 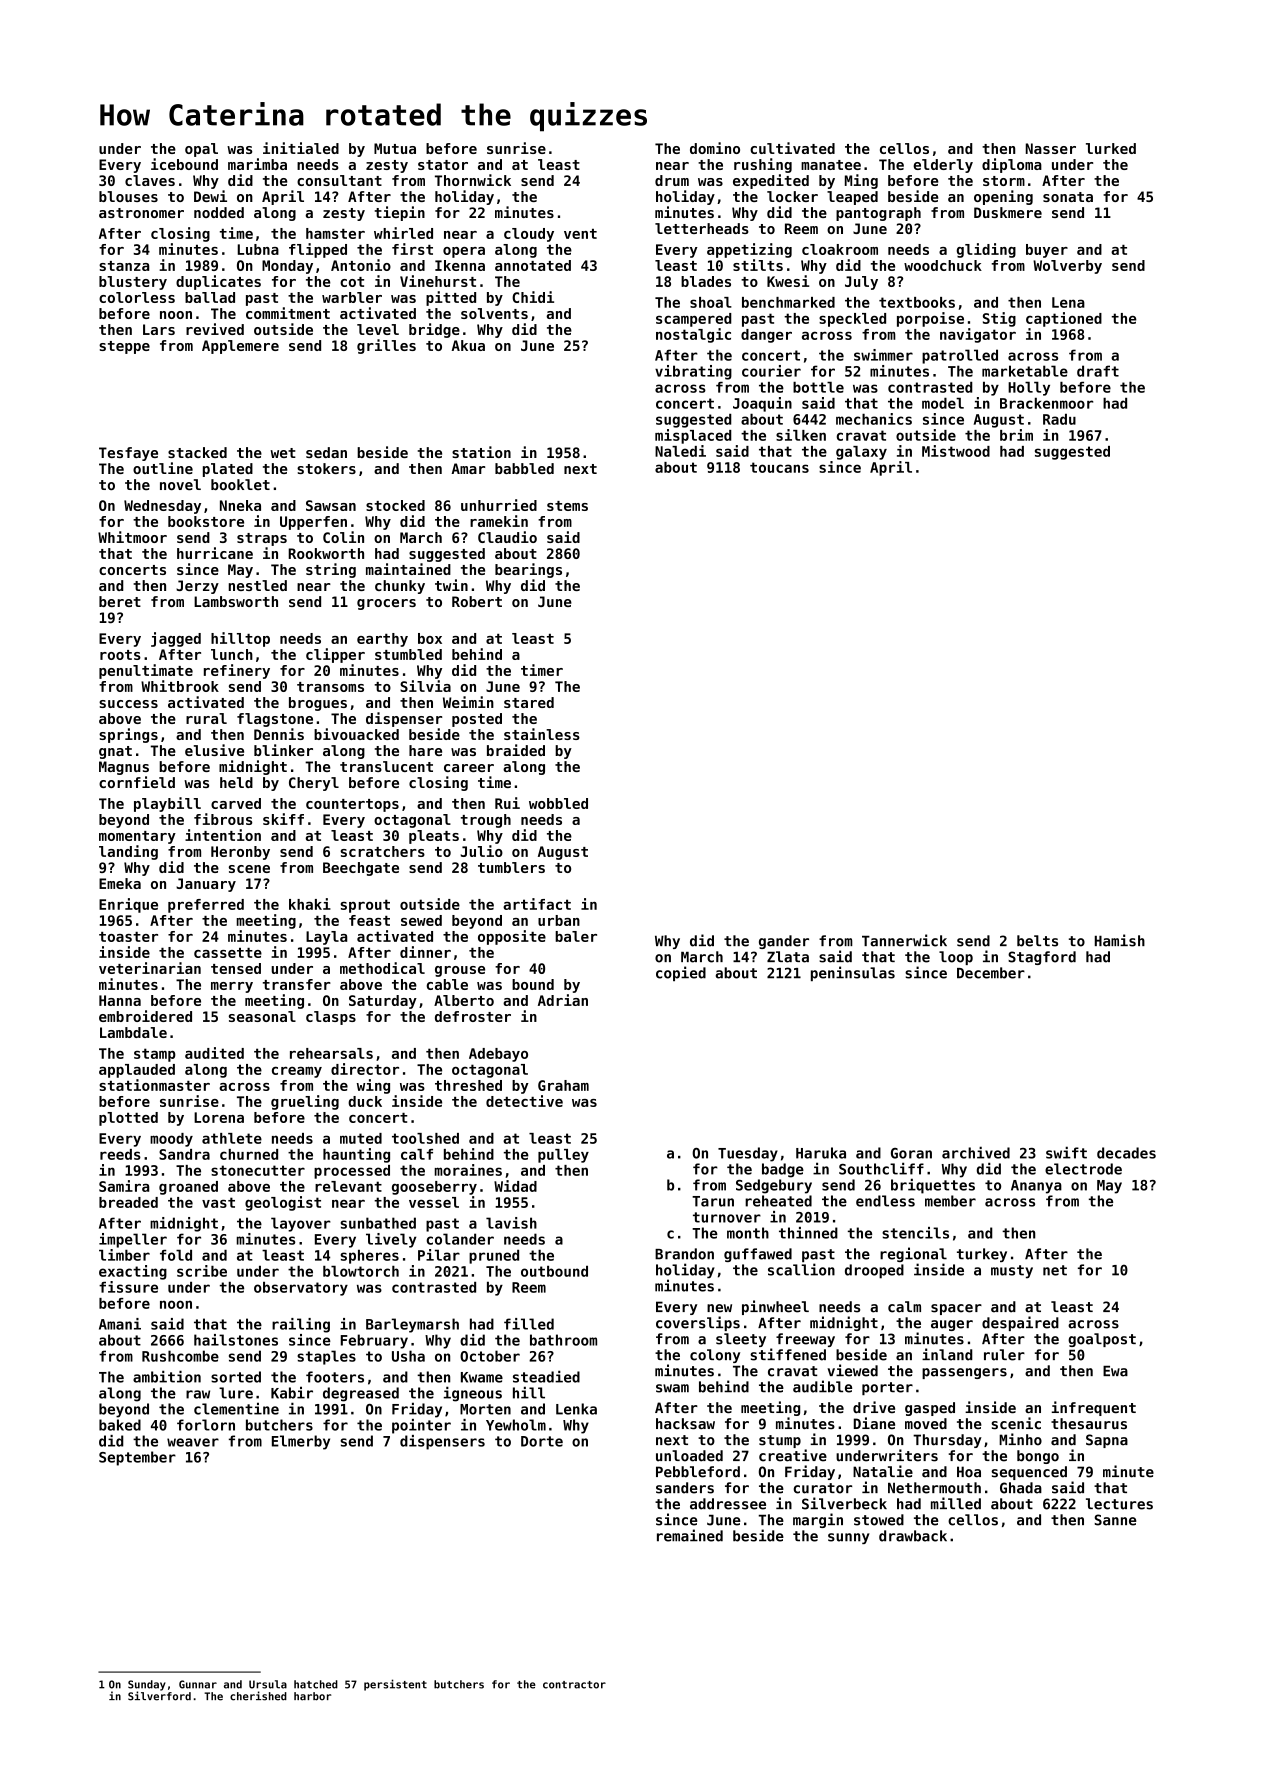 What do you see at coordinates (960, 356) in the page?
I see `patrolled` at bounding box center [960, 356].
